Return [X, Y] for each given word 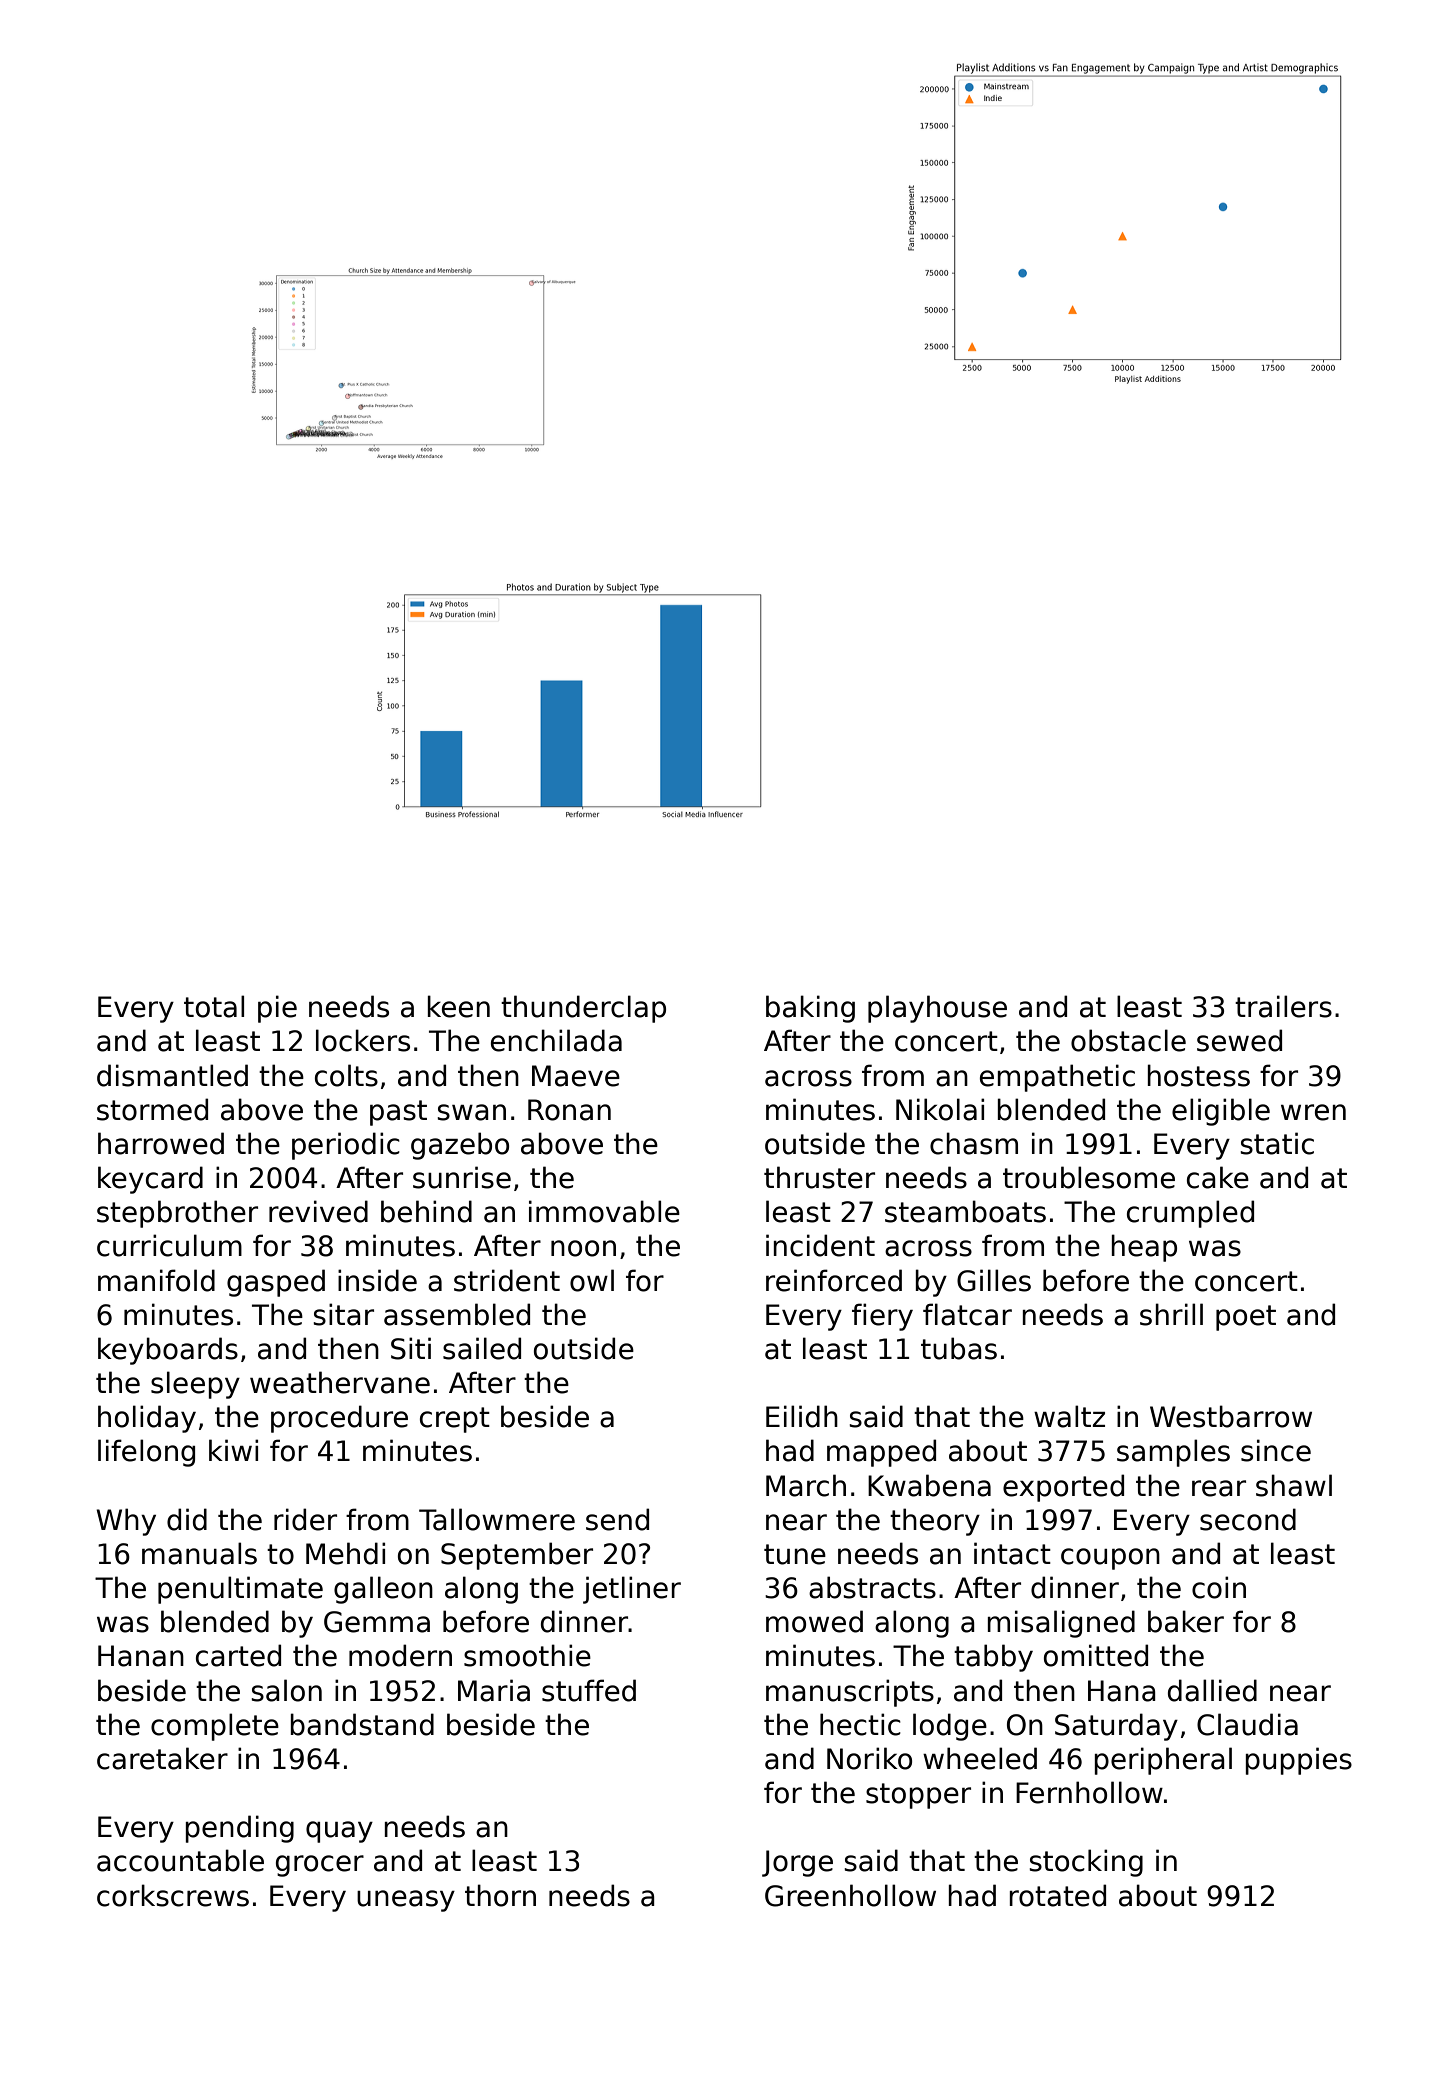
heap [1144, 1248]
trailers [1283, 1006]
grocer [320, 1866]
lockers [363, 1040]
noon [583, 1248]
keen [458, 1006]
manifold [156, 1280]
